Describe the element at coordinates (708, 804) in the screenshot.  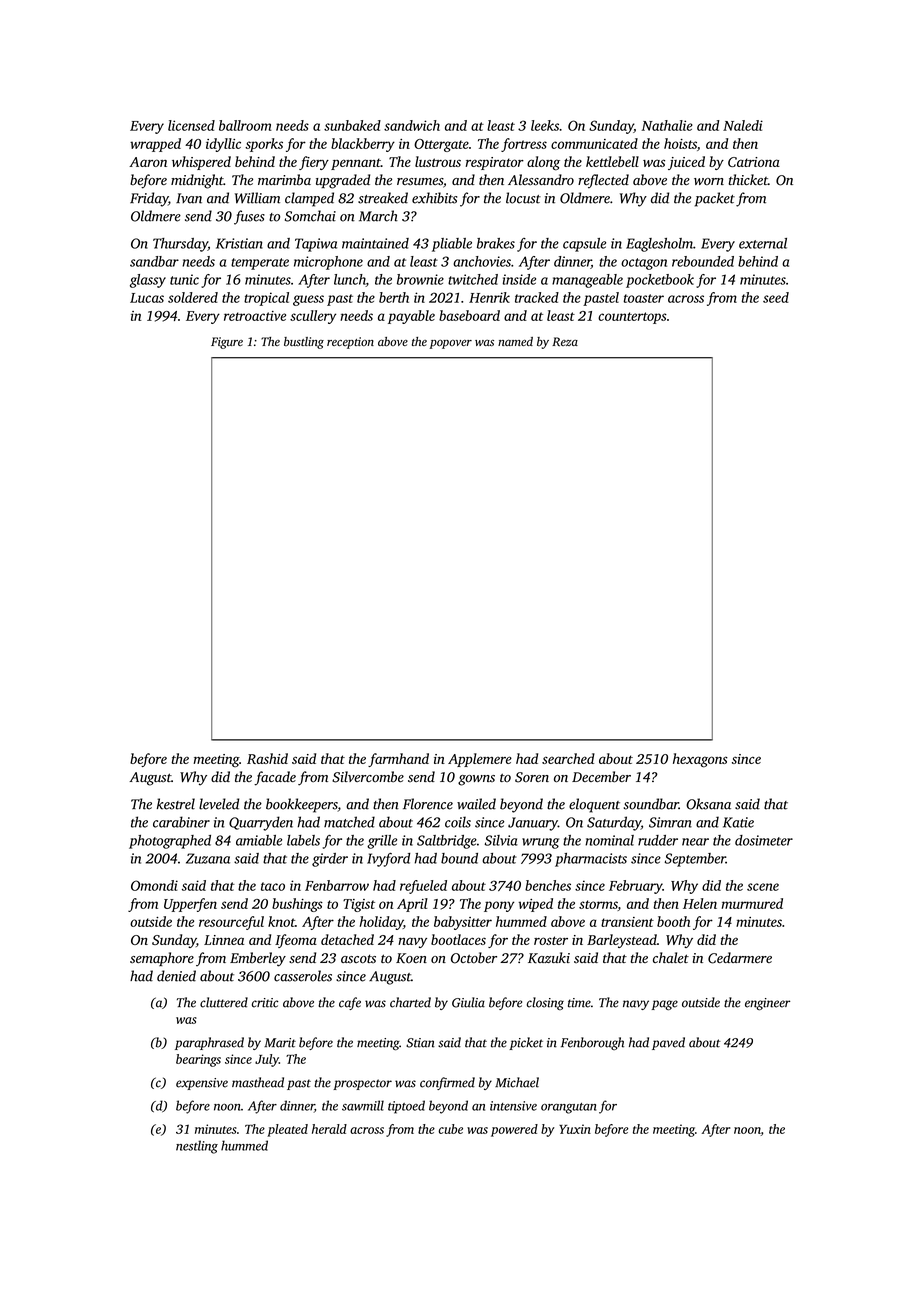
I see `Oksana` at that location.
